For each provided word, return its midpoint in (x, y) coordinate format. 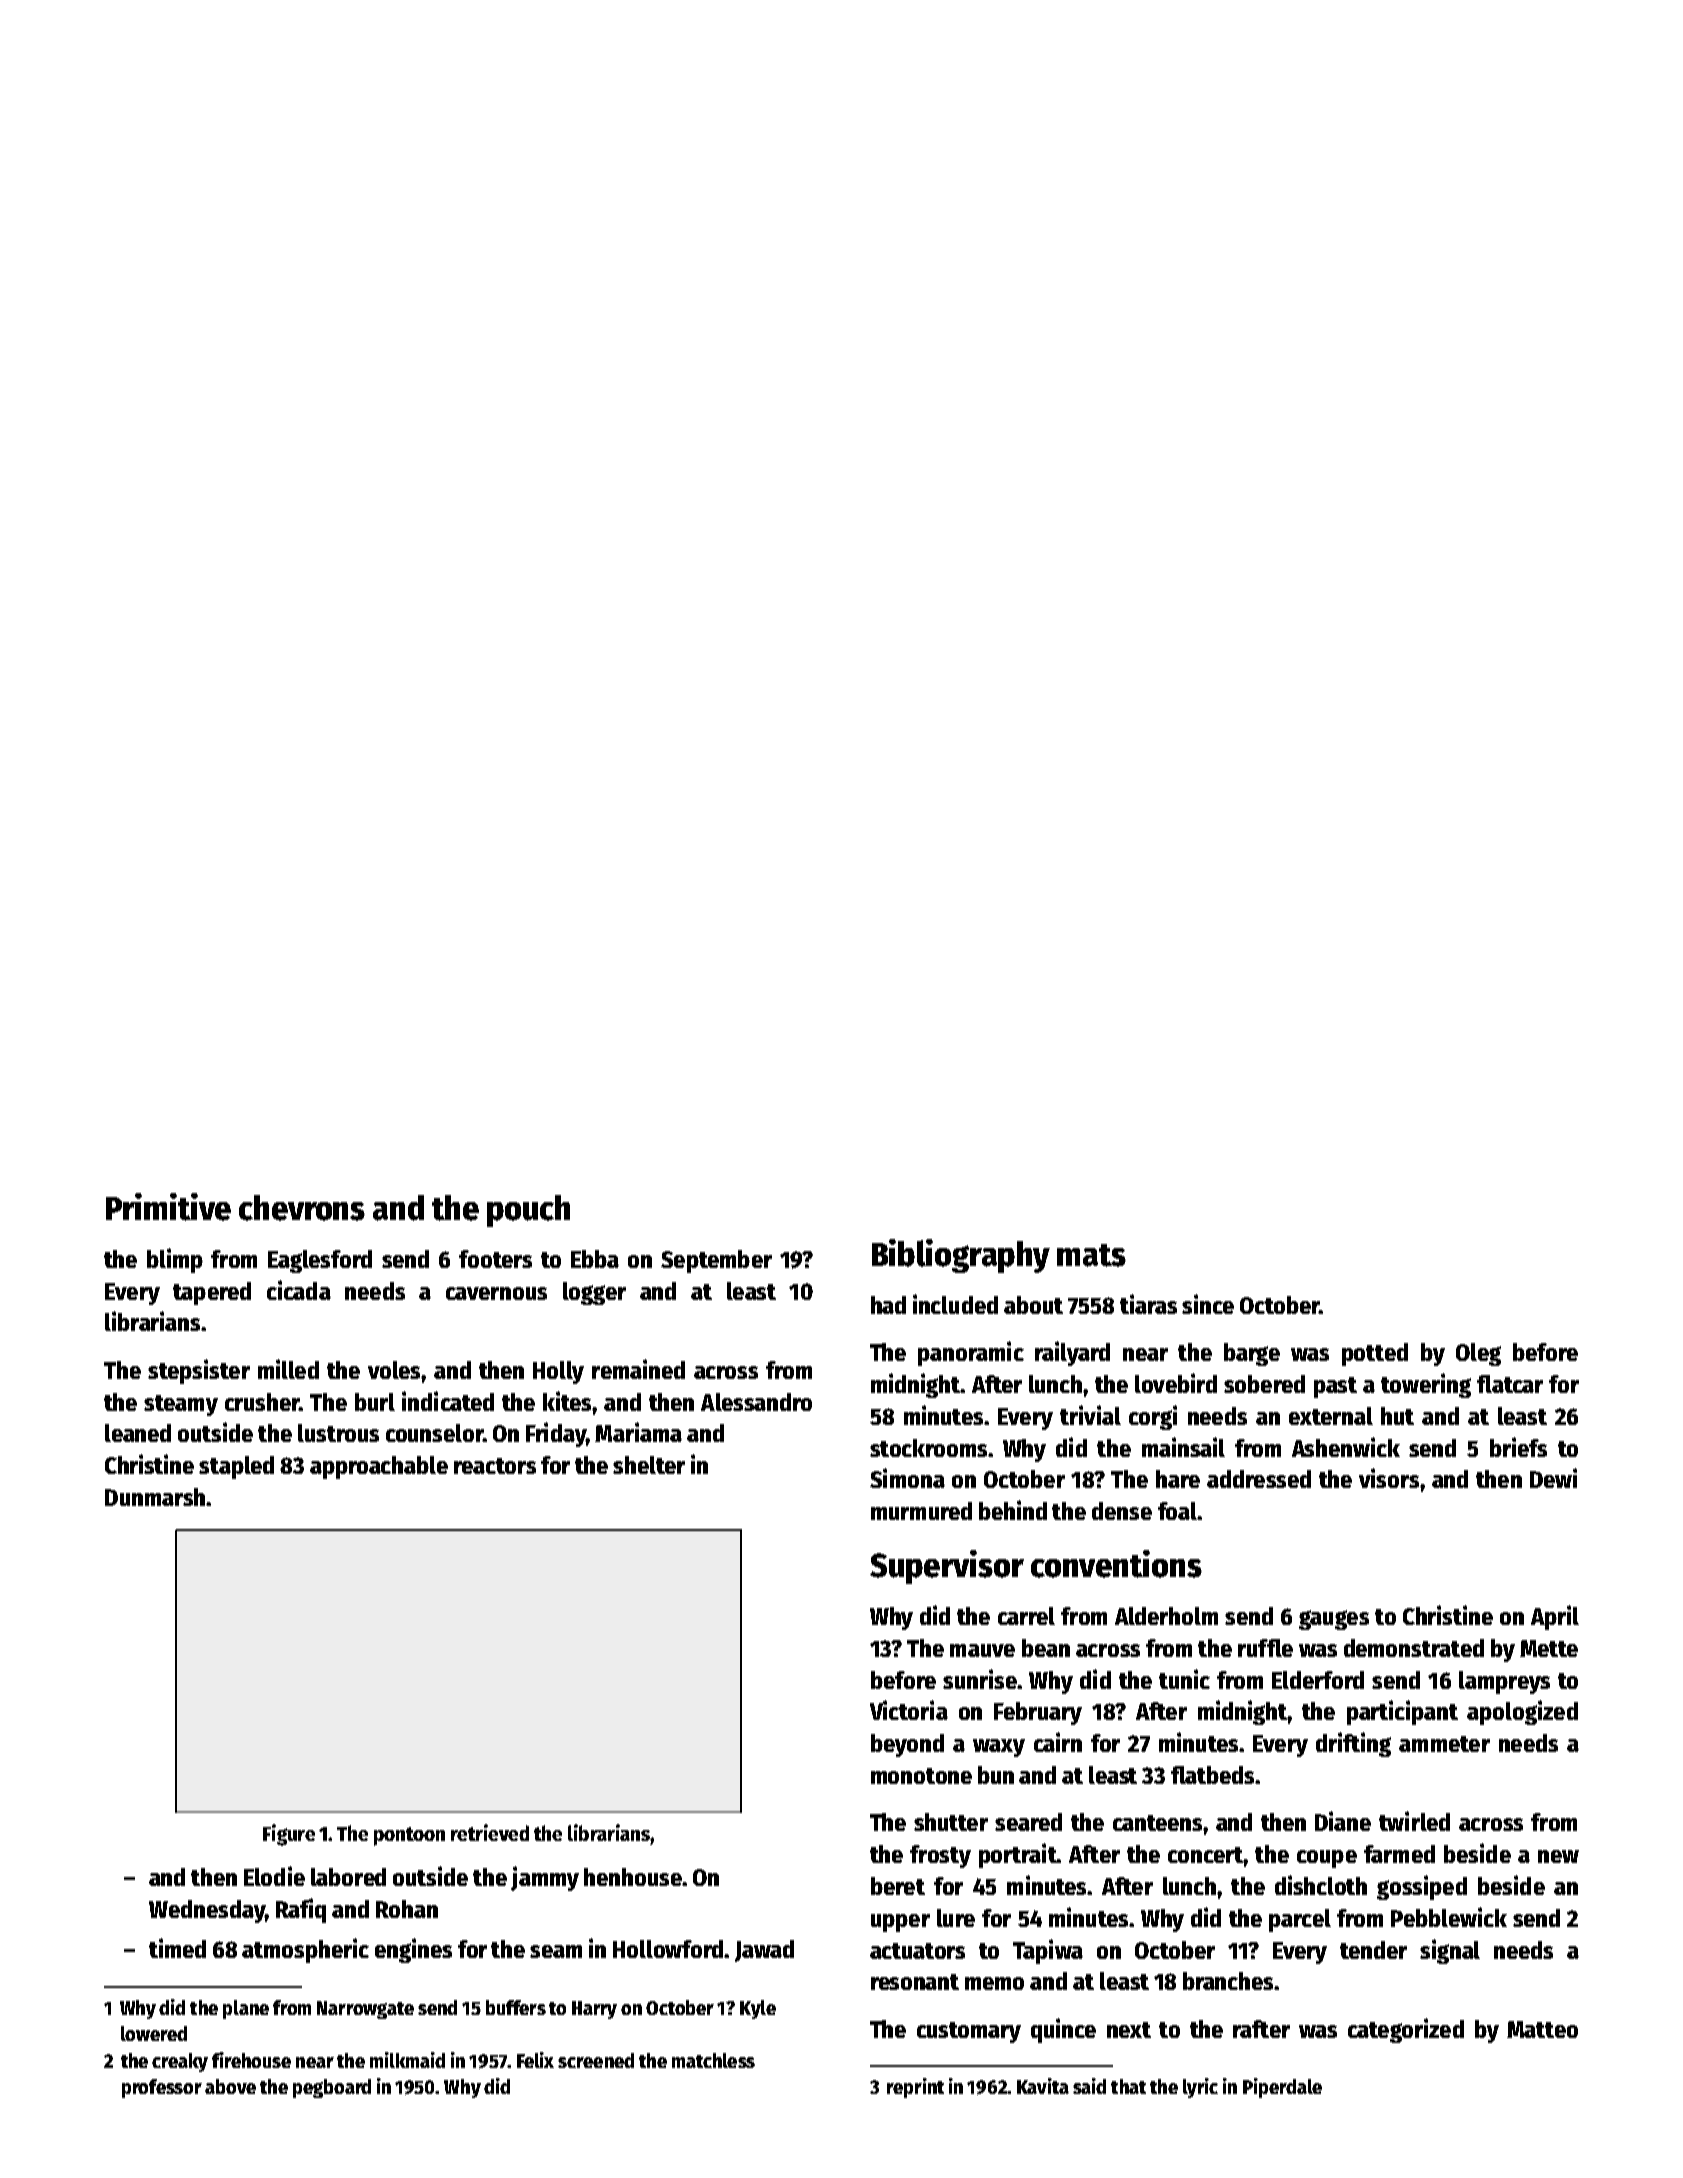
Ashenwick (1346, 1447)
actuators (917, 1951)
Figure (289, 1835)
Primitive (168, 1207)
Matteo (1542, 2029)
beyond (907, 1745)
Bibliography (961, 1256)
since (1208, 1304)
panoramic (971, 1353)
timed (177, 1948)
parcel (1300, 1920)
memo (994, 1983)
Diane (1343, 1821)
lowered (154, 2033)
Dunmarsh (155, 1497)
